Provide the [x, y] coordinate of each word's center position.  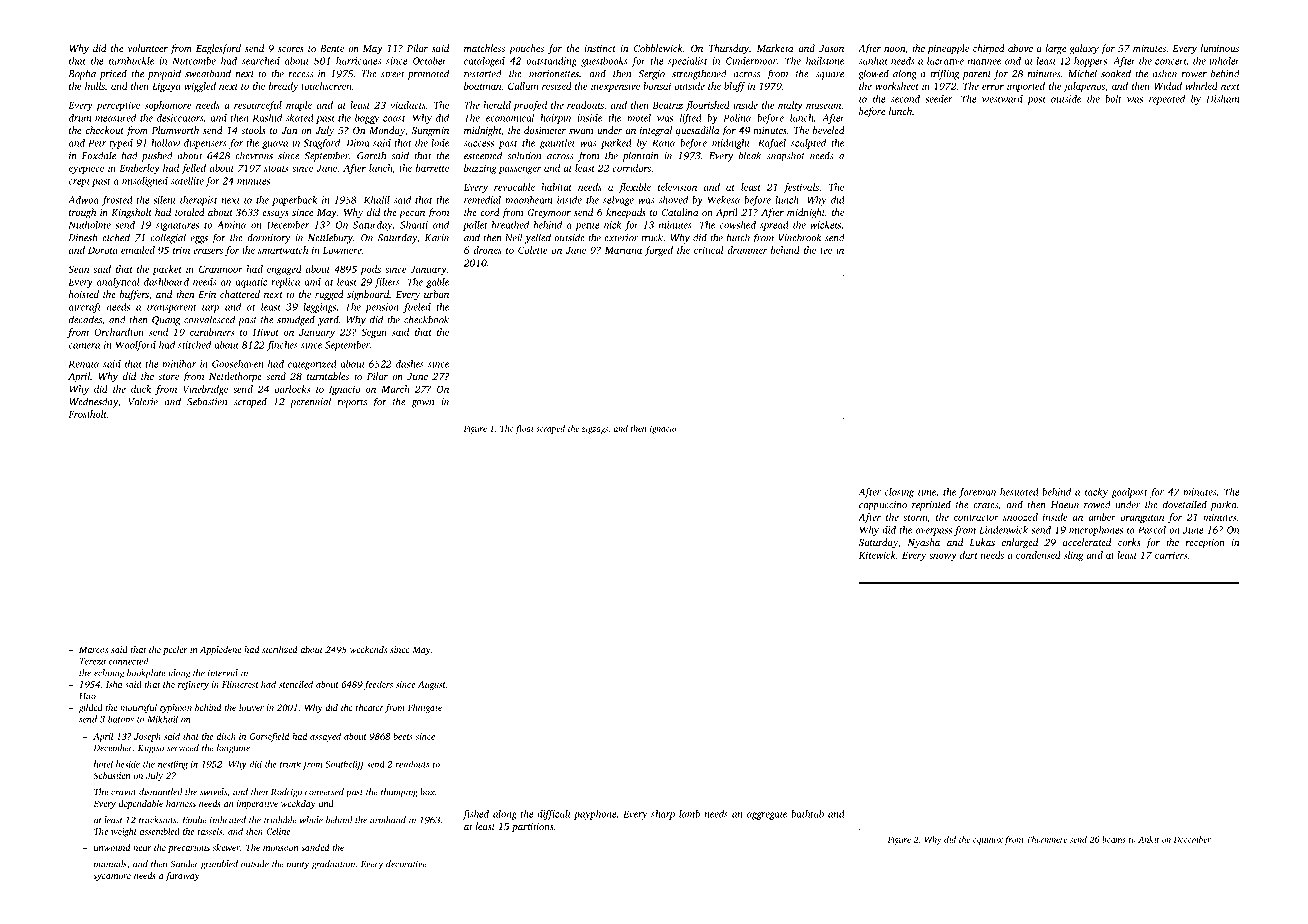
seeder [939, 99]
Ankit [1148, 839]
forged [659, 251]
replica [285, 283]
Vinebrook [800, 237]
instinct [600, 48]
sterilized [279, 649]
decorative [406, 864]
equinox [988, 840]
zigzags [595, 429]
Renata [83, 364]
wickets [825, 225]
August [432, 685]
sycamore [112, 877]
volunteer [148, 48]
